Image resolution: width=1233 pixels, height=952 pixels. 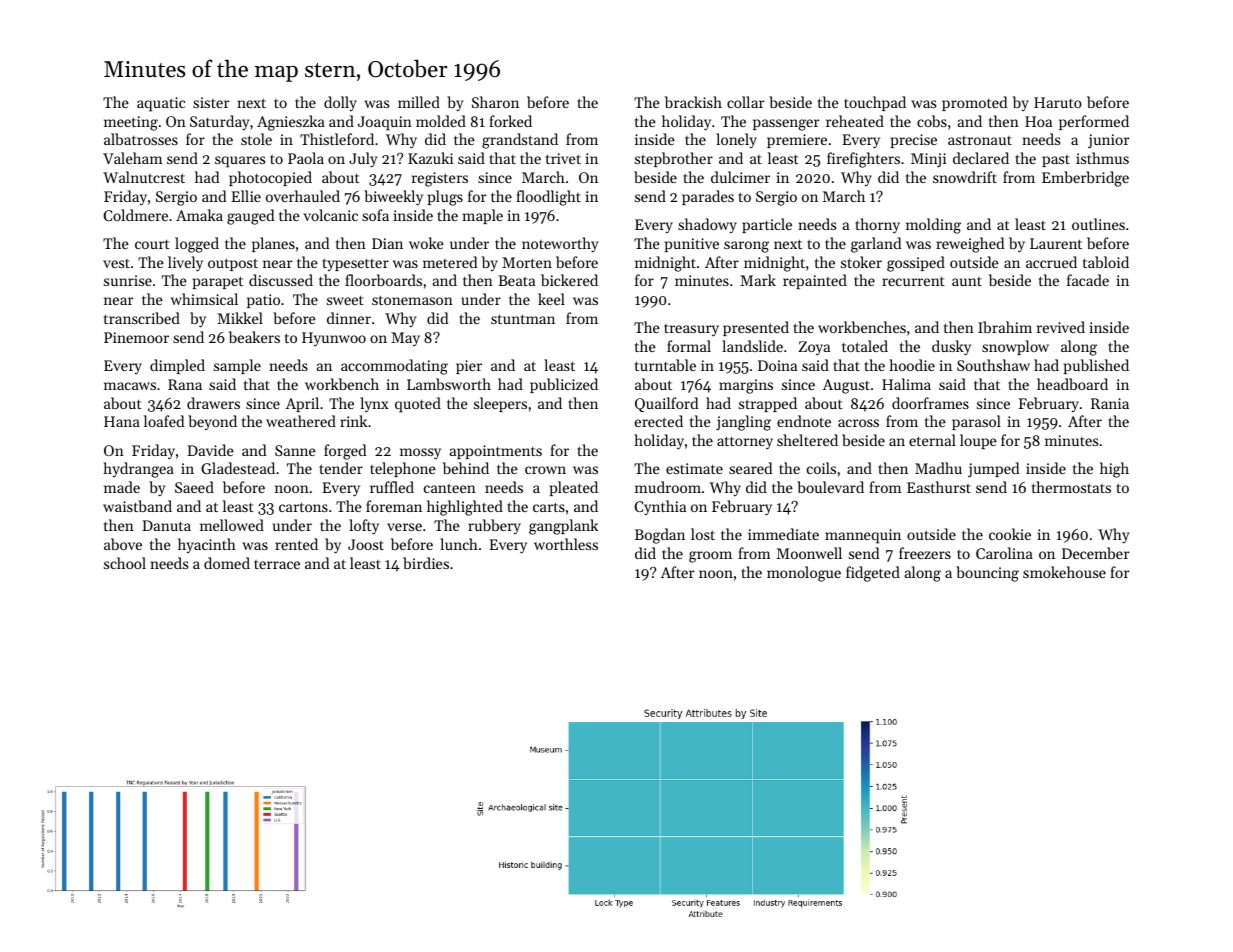 What do you see at coordinates (128, 280) in the screenshot?
I see `sunrise` at bounding box center [128, 280].
